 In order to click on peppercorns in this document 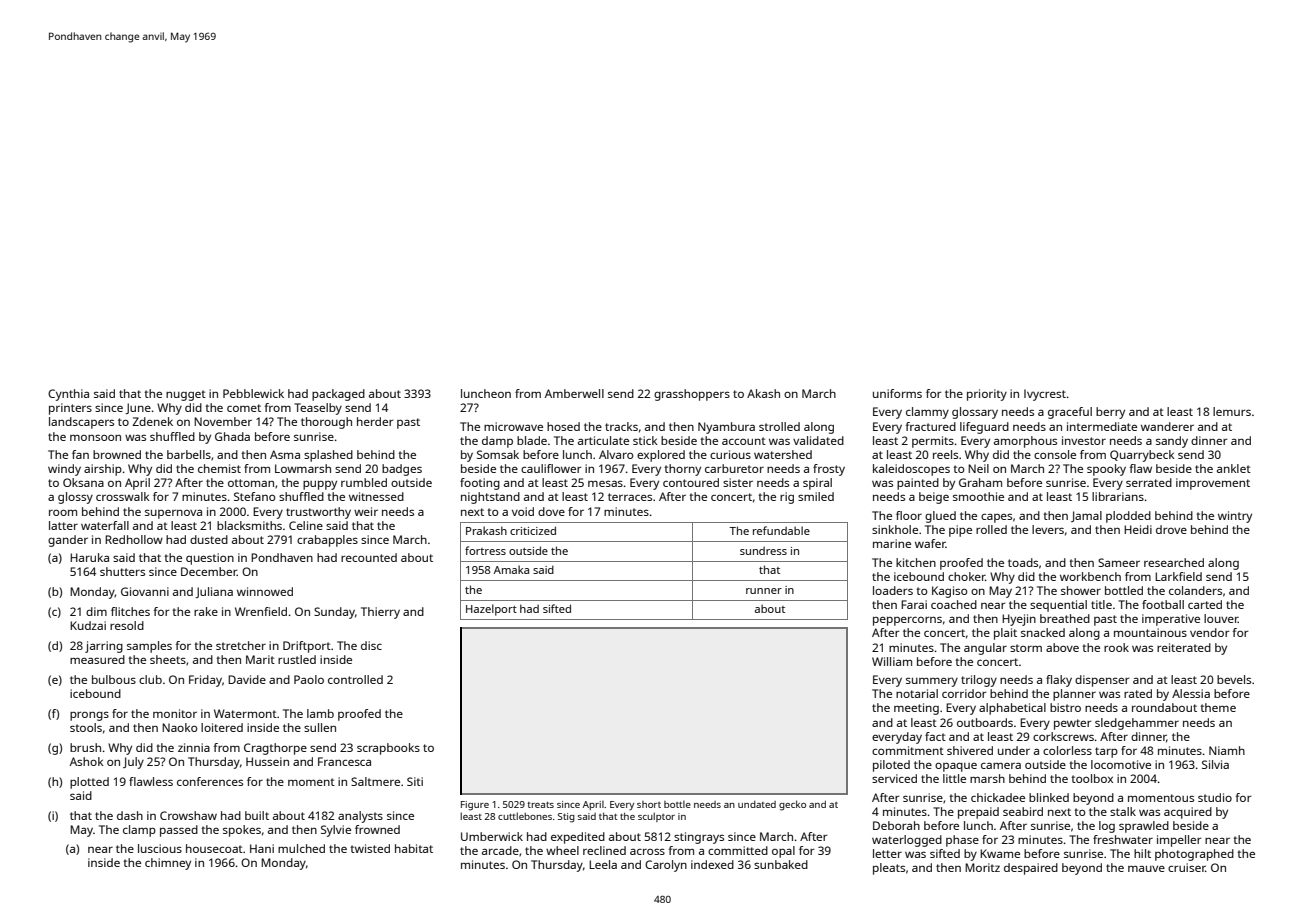, I will do `click(907, 621)`.
